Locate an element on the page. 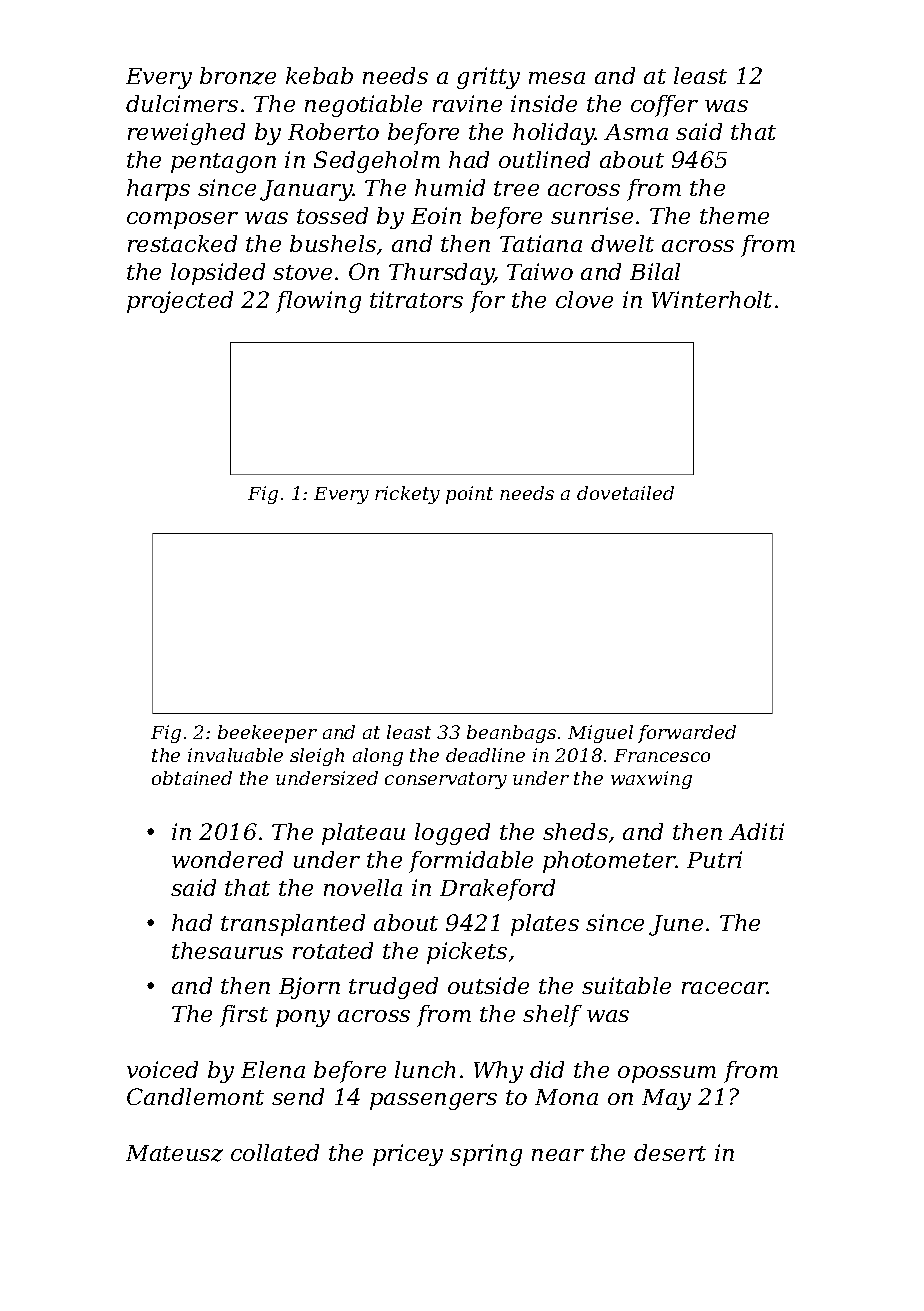 This image has height=1311, width=924. Mateusz is located at coordinates (174, 1153).
